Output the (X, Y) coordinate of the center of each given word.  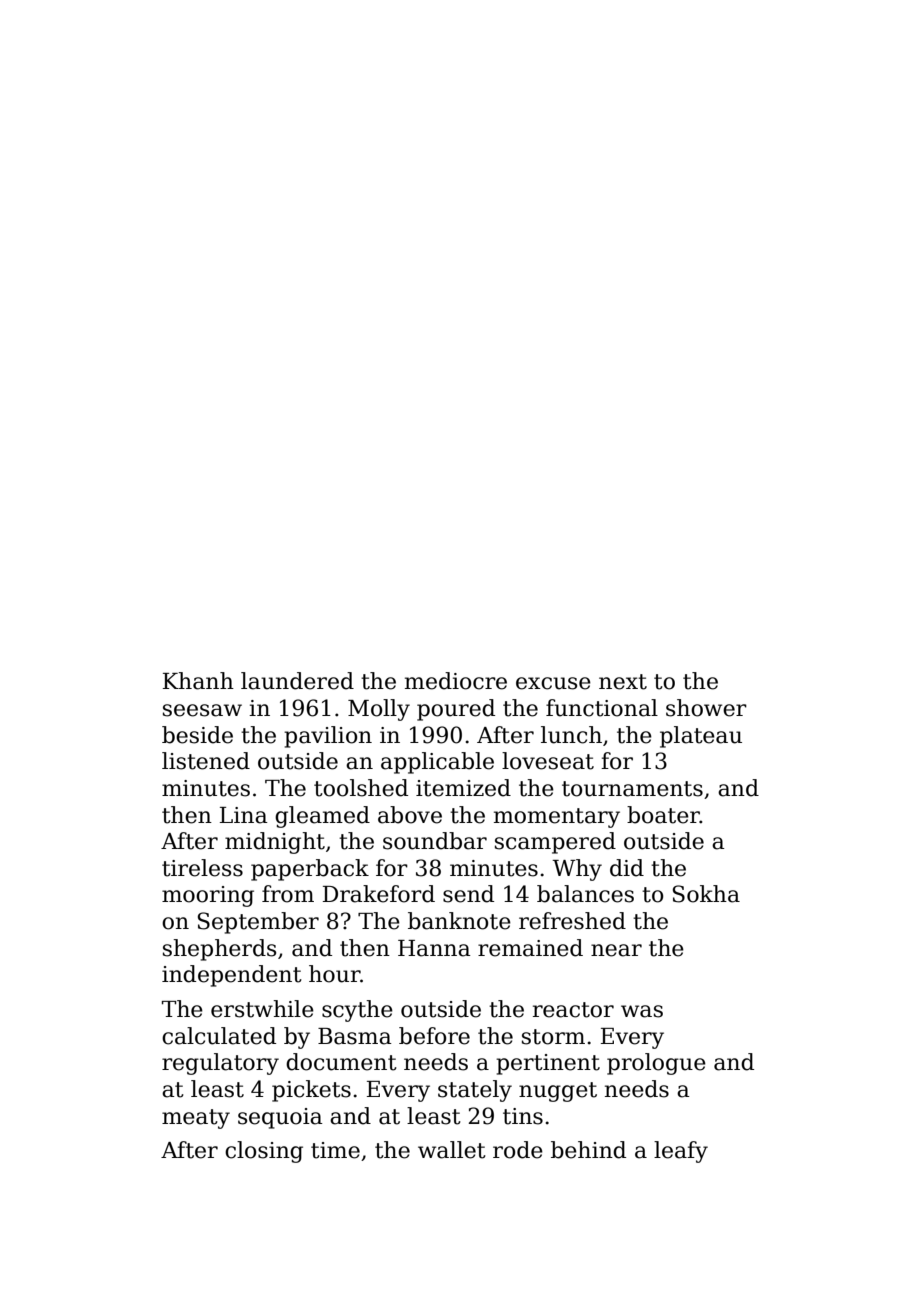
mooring (208, 896)
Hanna (434, 948)
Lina (244, 815)
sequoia (280, 1118)
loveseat (548, 761)
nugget (558, 1092)
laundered (297, 681)
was (642, 1011)
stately (475, 1091)
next (623, 682)
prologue (656, 1064)
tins (523, 1116)
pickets (311, 1091)
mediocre (456, 681)
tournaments (632, 789)
